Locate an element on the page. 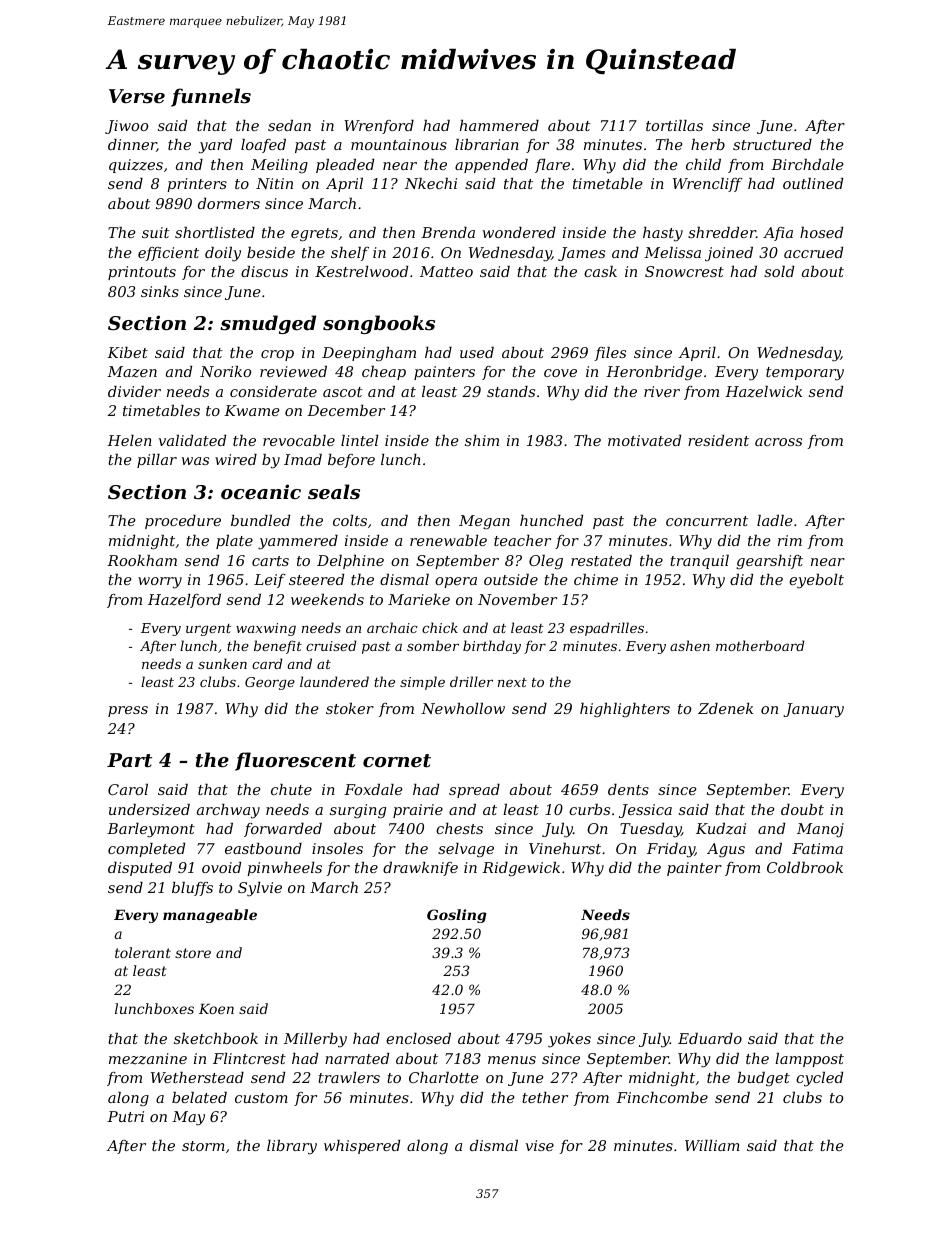  lamppost is located at coordinates (809, 1060).
